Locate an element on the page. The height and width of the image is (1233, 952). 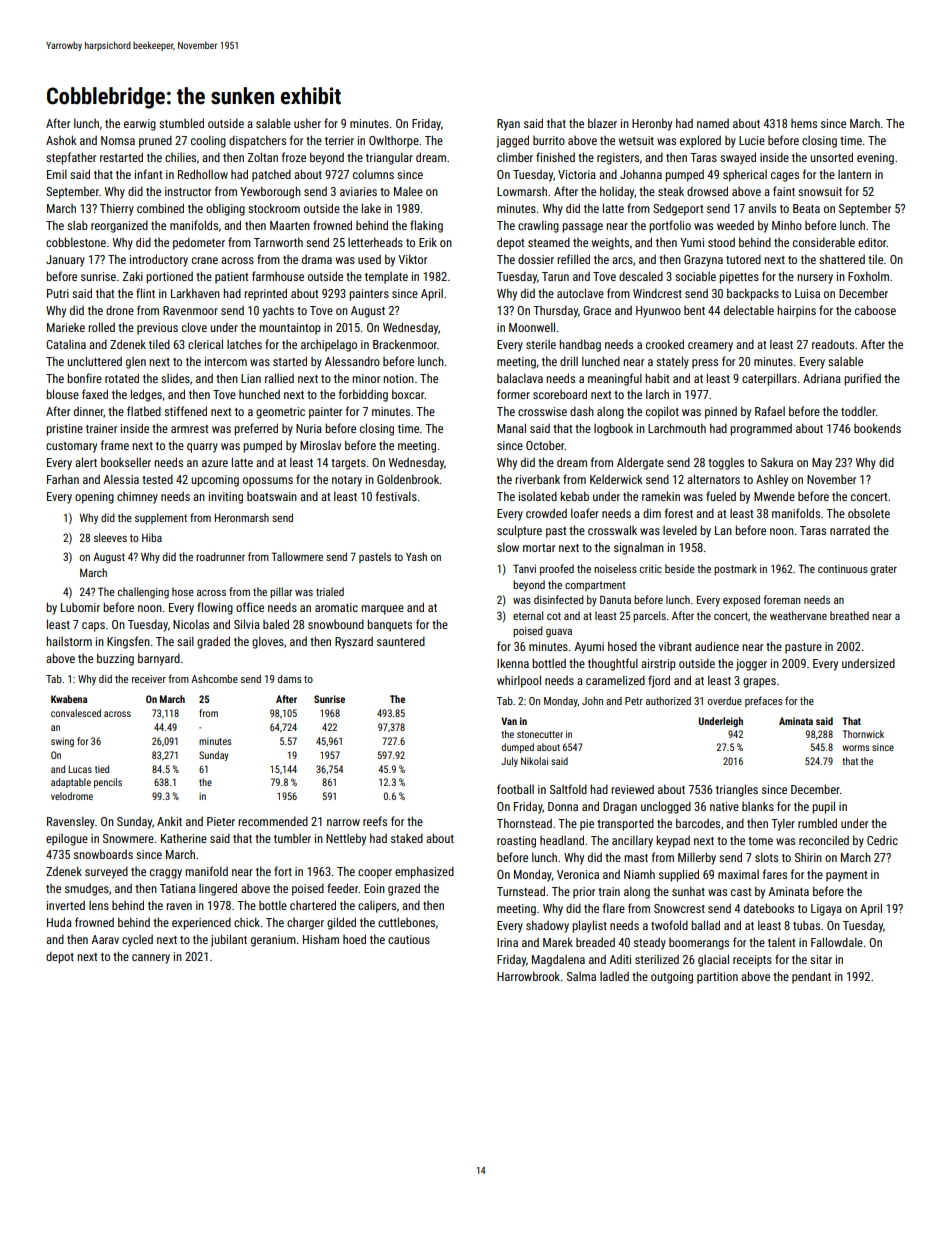
earwig is located at coordinates (140, 125).
